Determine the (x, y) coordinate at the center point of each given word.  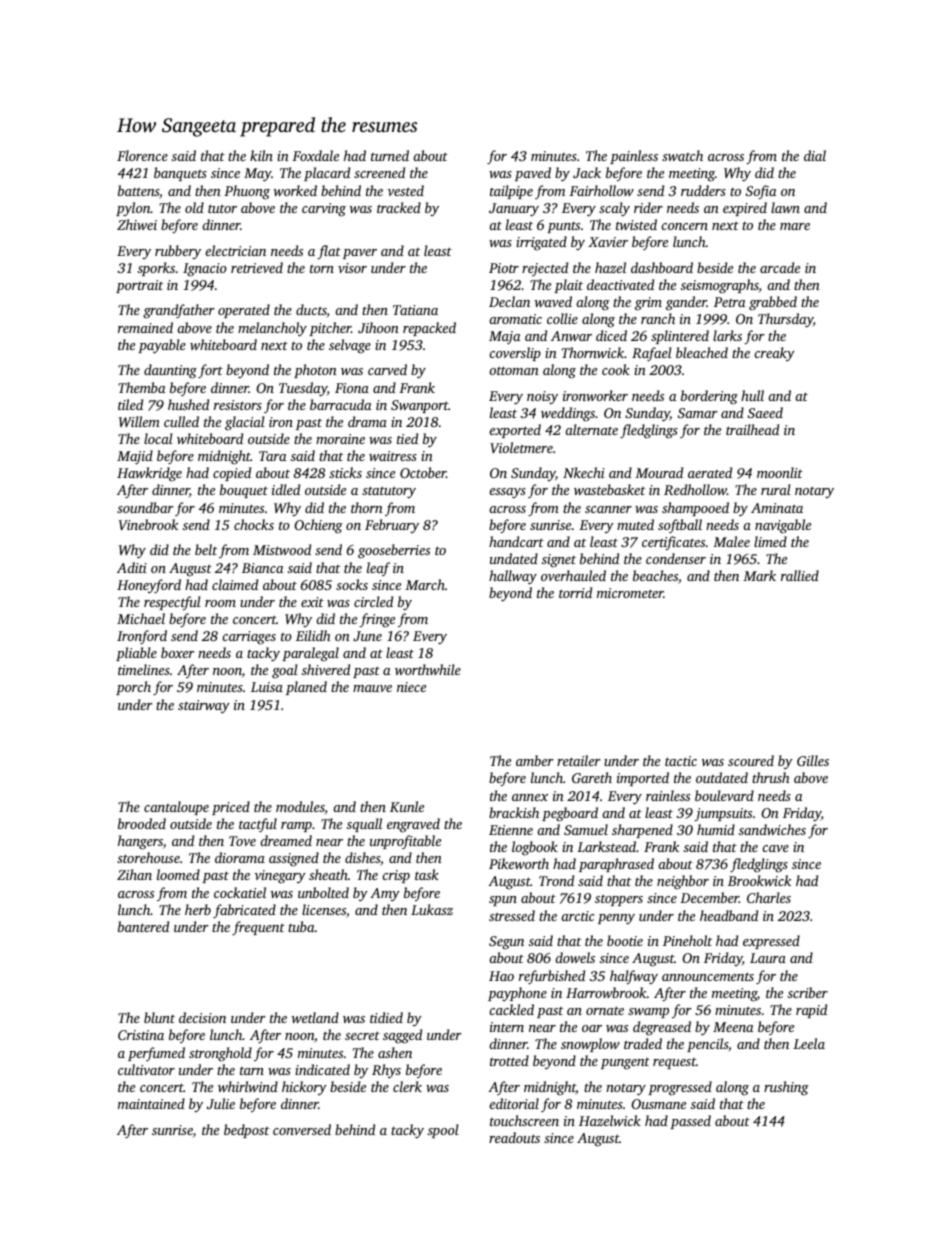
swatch (682, 155)
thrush (771, 777)
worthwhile (428, 669)
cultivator (146, 1069)
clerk (407, 1086)
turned (390, 155)
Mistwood (282, 549)
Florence (142, 155)
